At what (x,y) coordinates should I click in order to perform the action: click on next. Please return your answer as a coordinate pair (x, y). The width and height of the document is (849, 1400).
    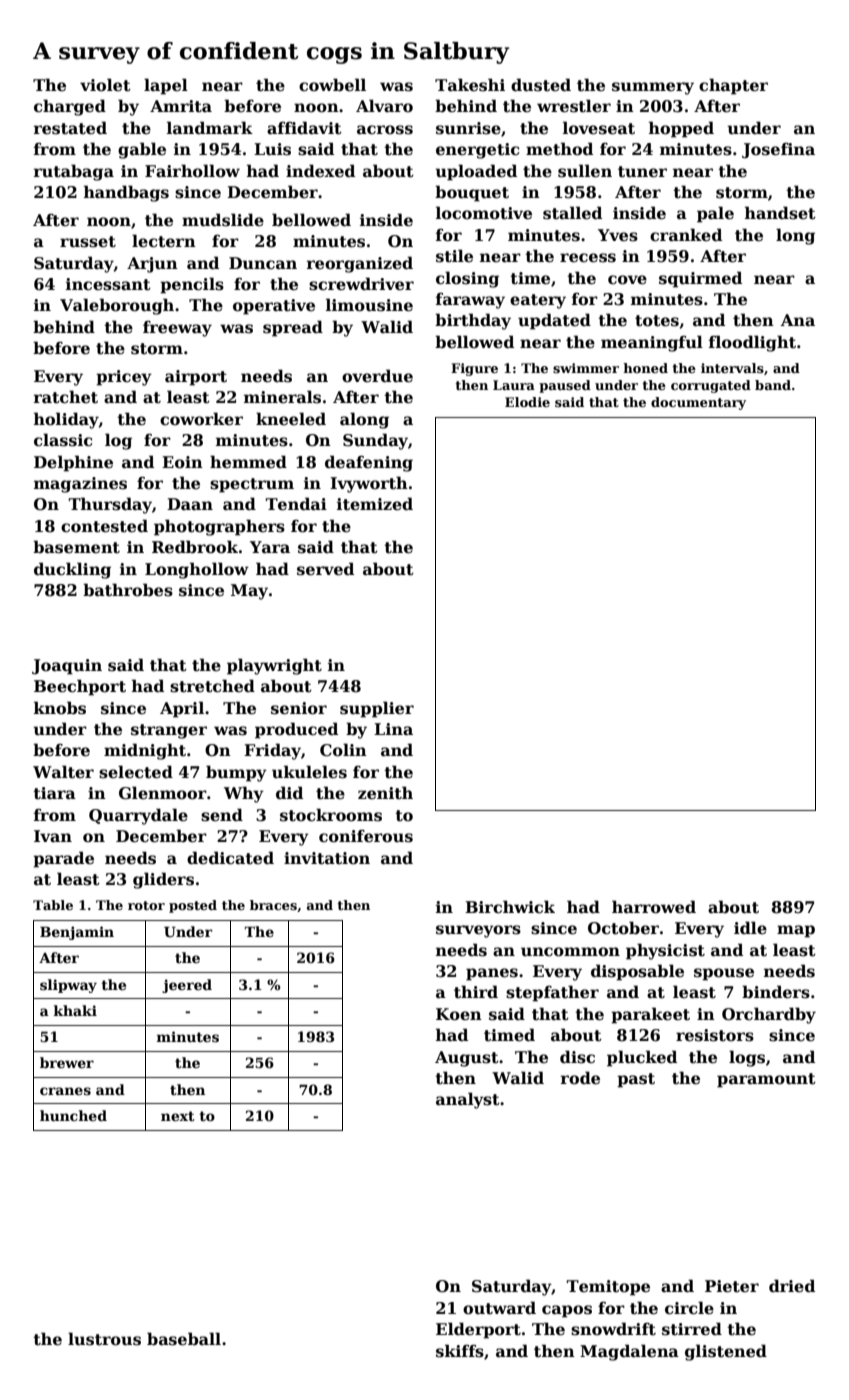
    Looking at the image, I should click on (178, 1116).
